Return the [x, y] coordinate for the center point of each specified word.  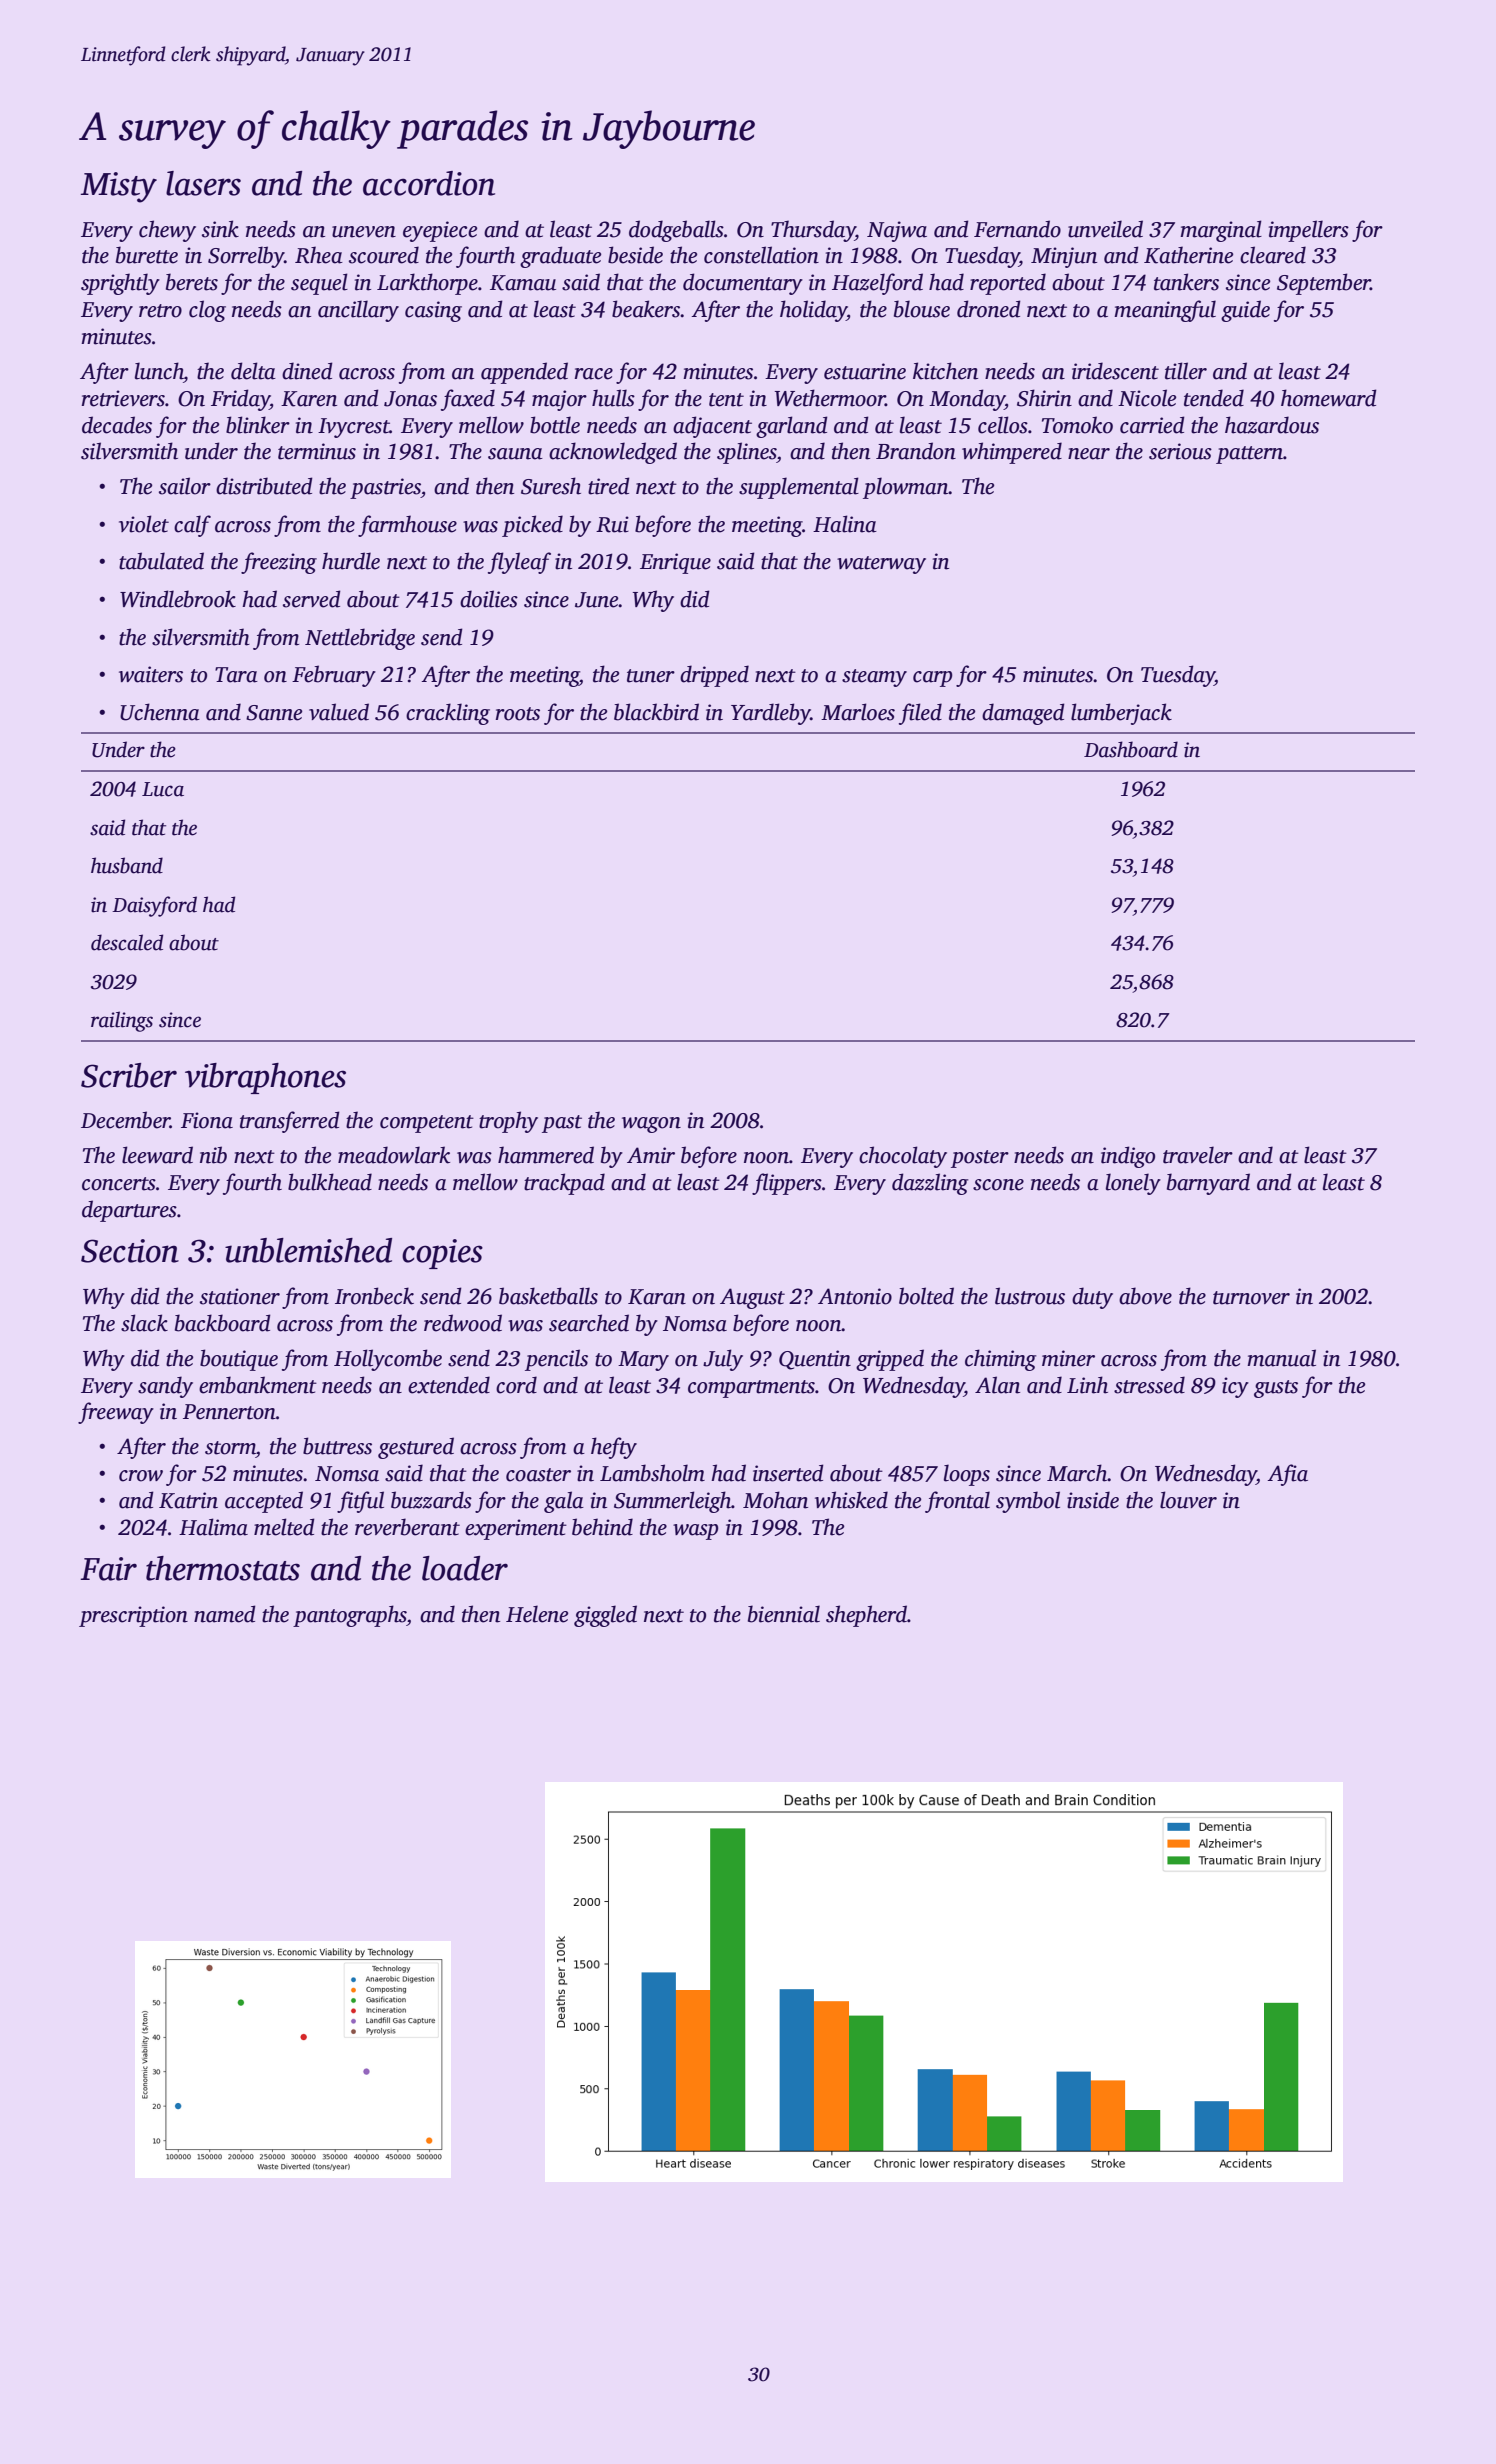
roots [518, 714]
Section [130, 1251]
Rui [612, 524]
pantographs [350, 1616]
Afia [1287, 1475]
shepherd [866, 1616]
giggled [605, 1616]
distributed [264, 486]
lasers [203, 183]
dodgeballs [676, 231]
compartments [751, 1389]
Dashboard [1131, 749]
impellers [1309, 231]
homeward [1329, 398]
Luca [163, 789]
